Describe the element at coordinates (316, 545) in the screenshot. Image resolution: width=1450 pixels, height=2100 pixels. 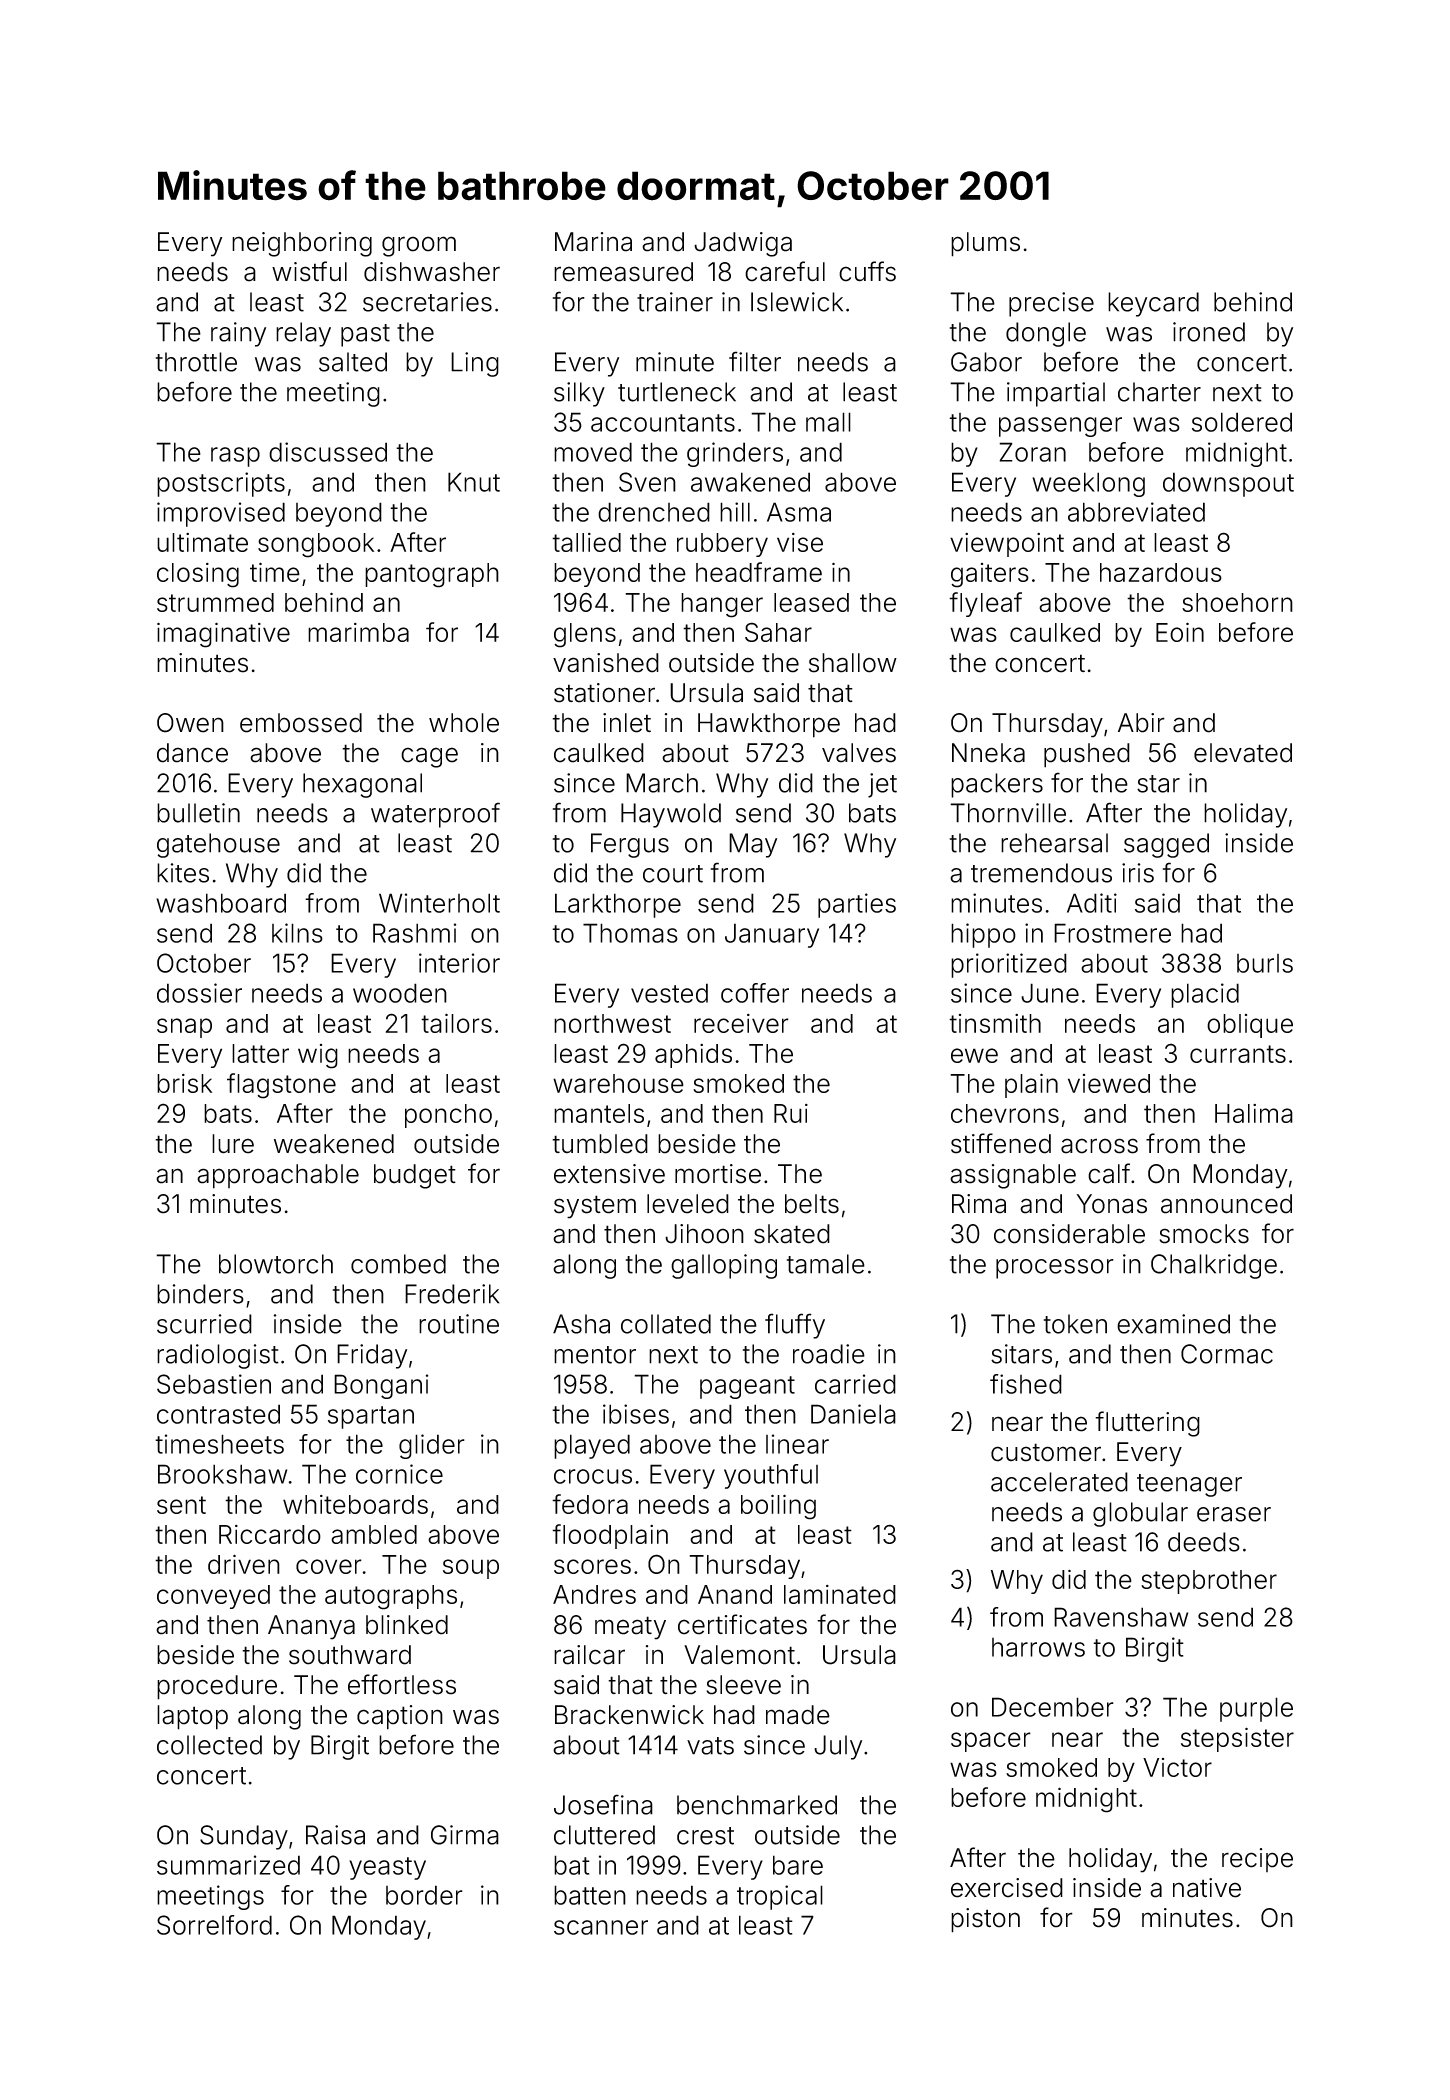
I see `songbook` at that location.
